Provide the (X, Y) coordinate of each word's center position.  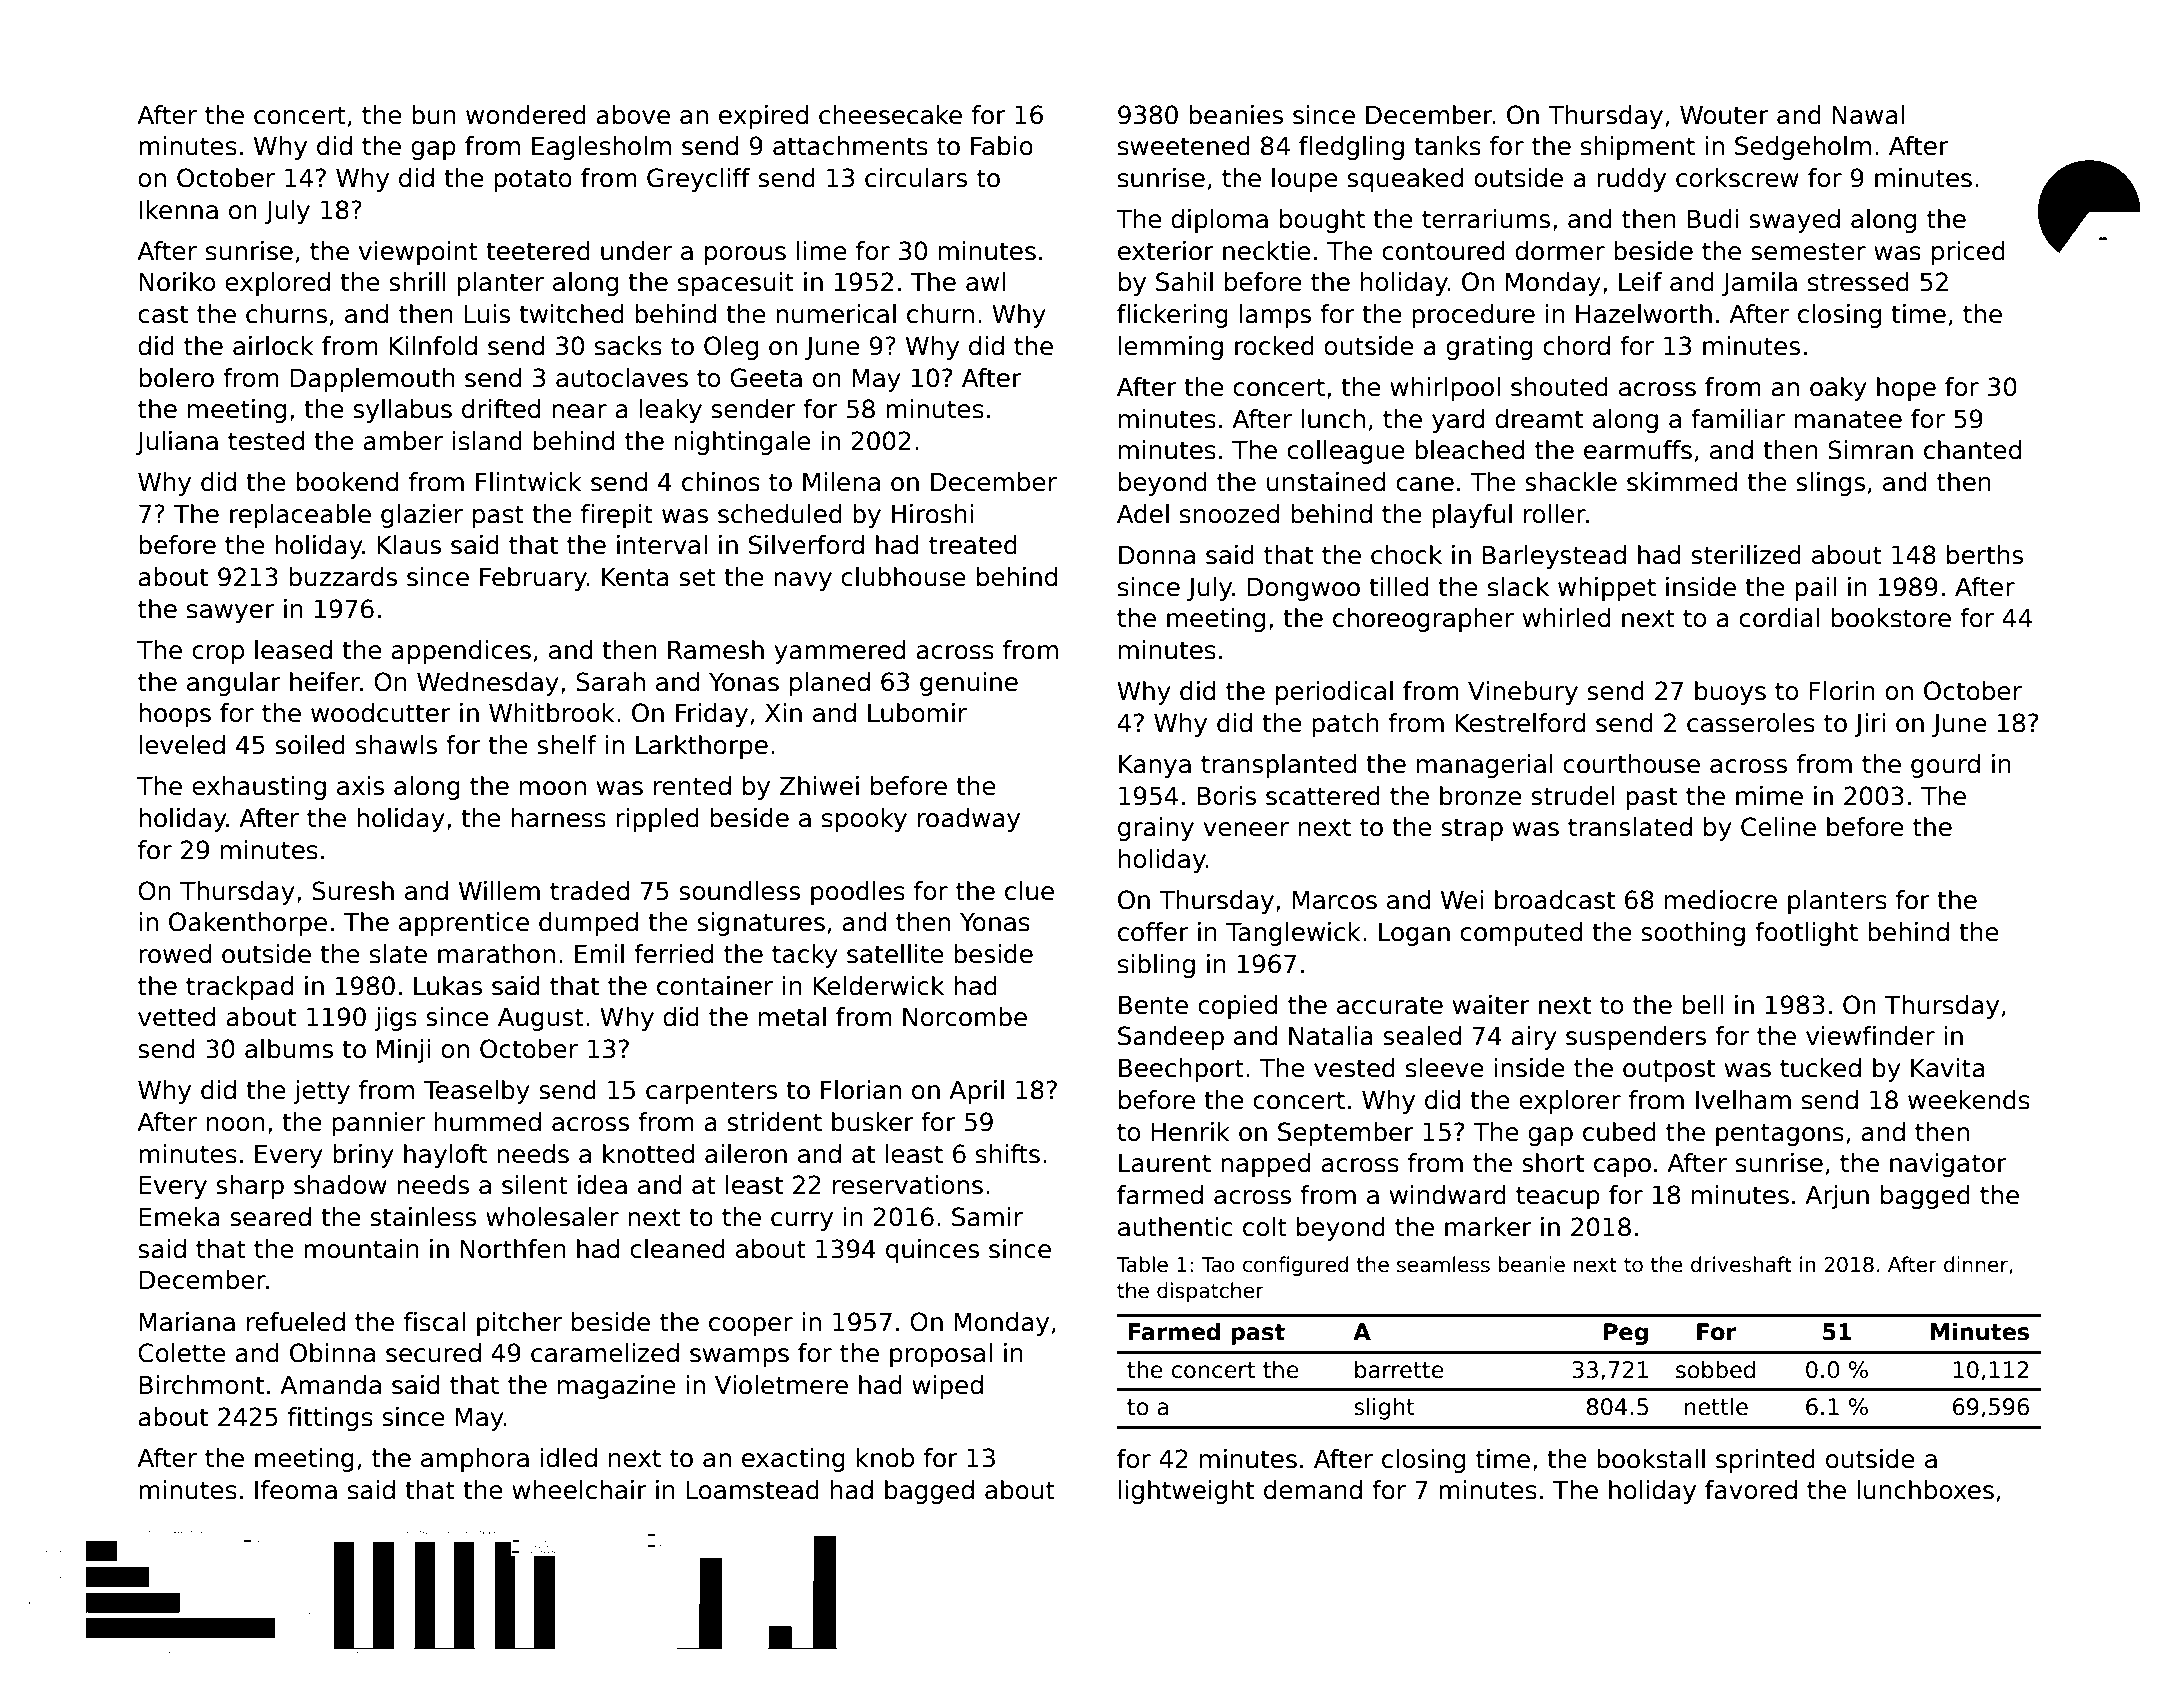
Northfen (513, 1249)
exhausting (259, 788)
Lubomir (917, 713)
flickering (1172, 316)
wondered (526, 115)
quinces (932, 1251)
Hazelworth (1644, 314)
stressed (1858, 282)
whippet (1607, 589)
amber (403, 441)
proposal (941, 1355)
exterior (1166, 251)
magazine (617, 1387)
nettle (1716, 1406)
